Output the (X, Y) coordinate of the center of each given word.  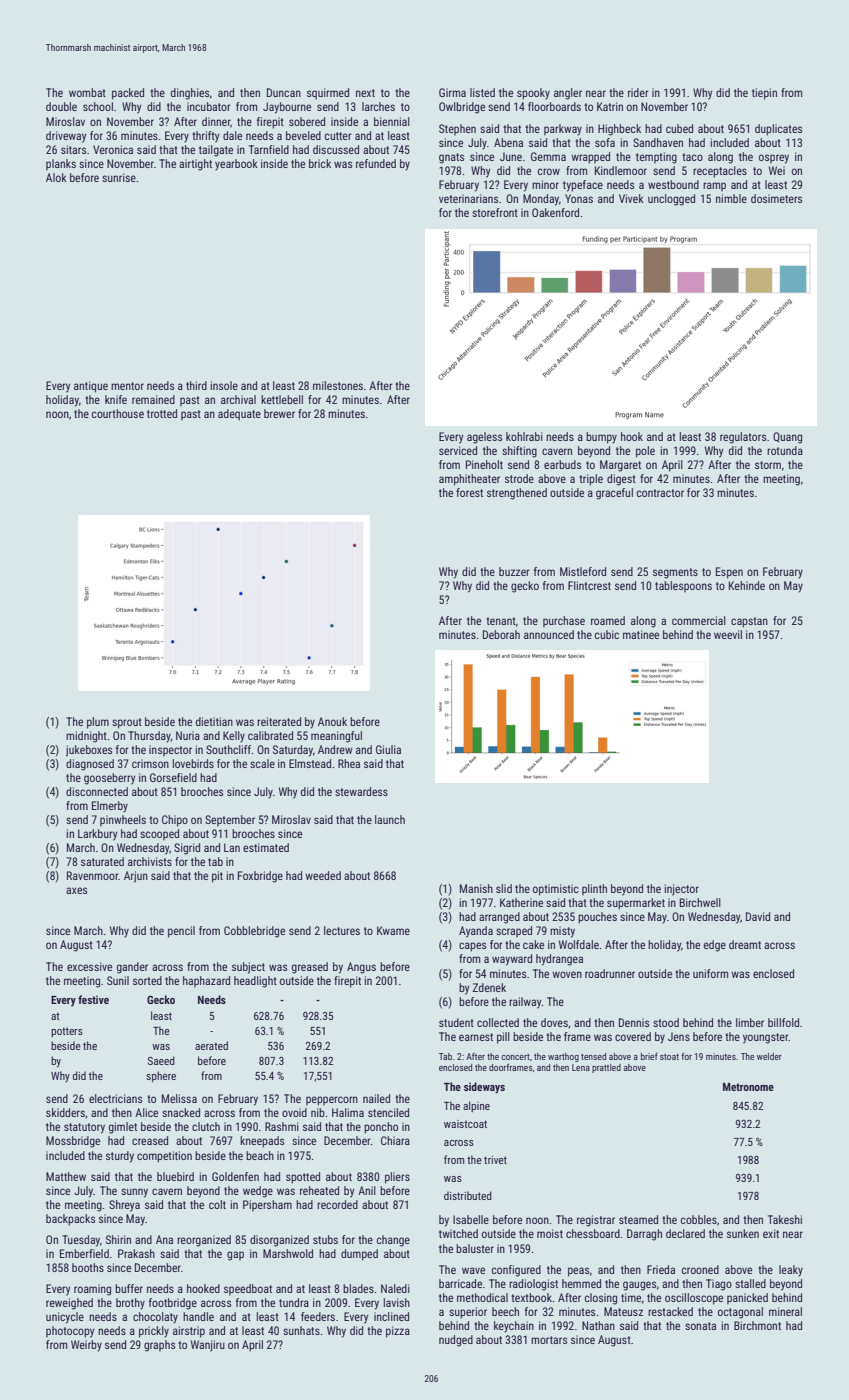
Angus (361, 968)
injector (681, 890)
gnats (451, 158)
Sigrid (187, 849)
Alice (146, 1112)
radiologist (533, 1285)
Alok (56, 177)
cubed (679, 128)
